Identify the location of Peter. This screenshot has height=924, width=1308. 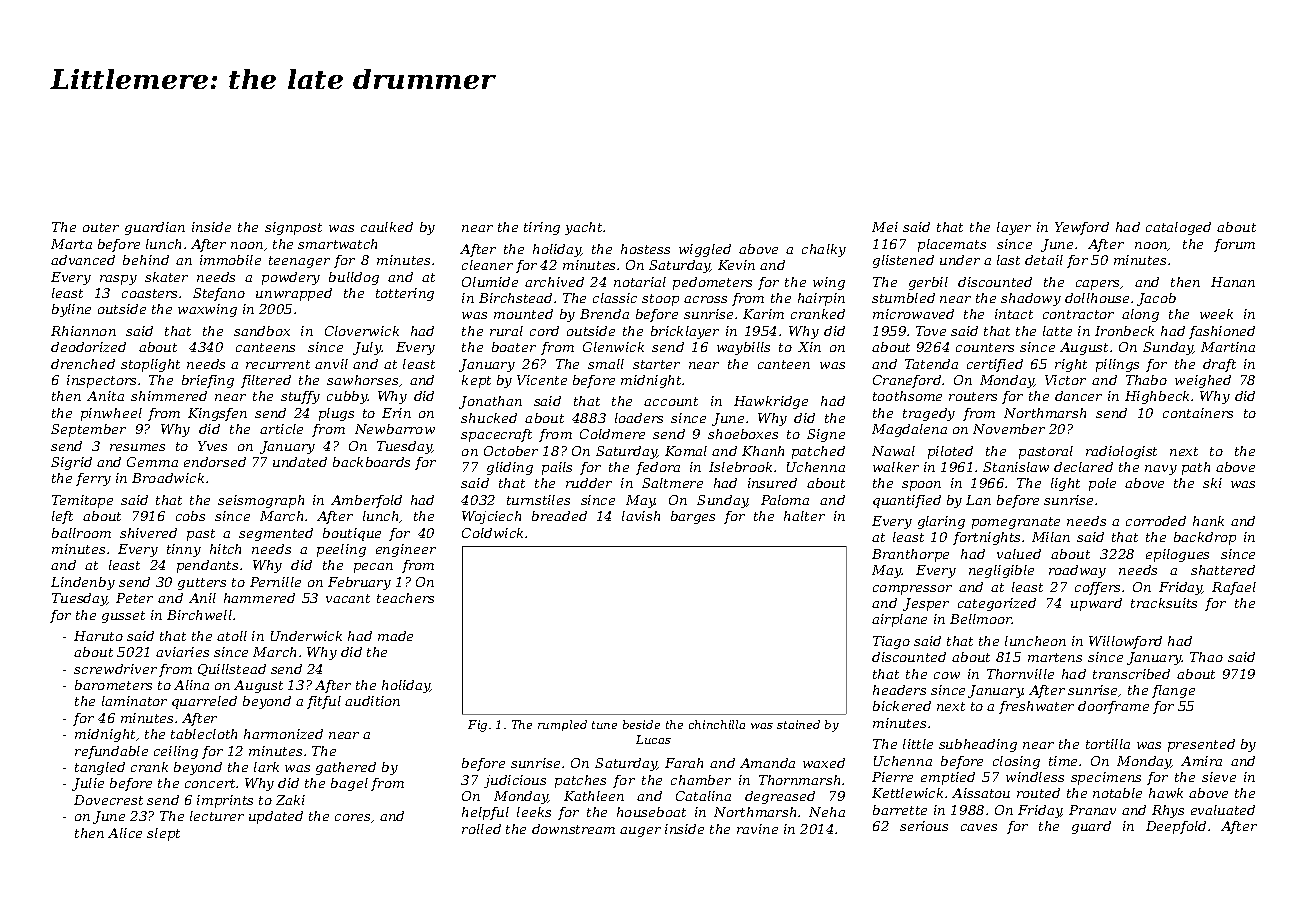
(134, 598).
